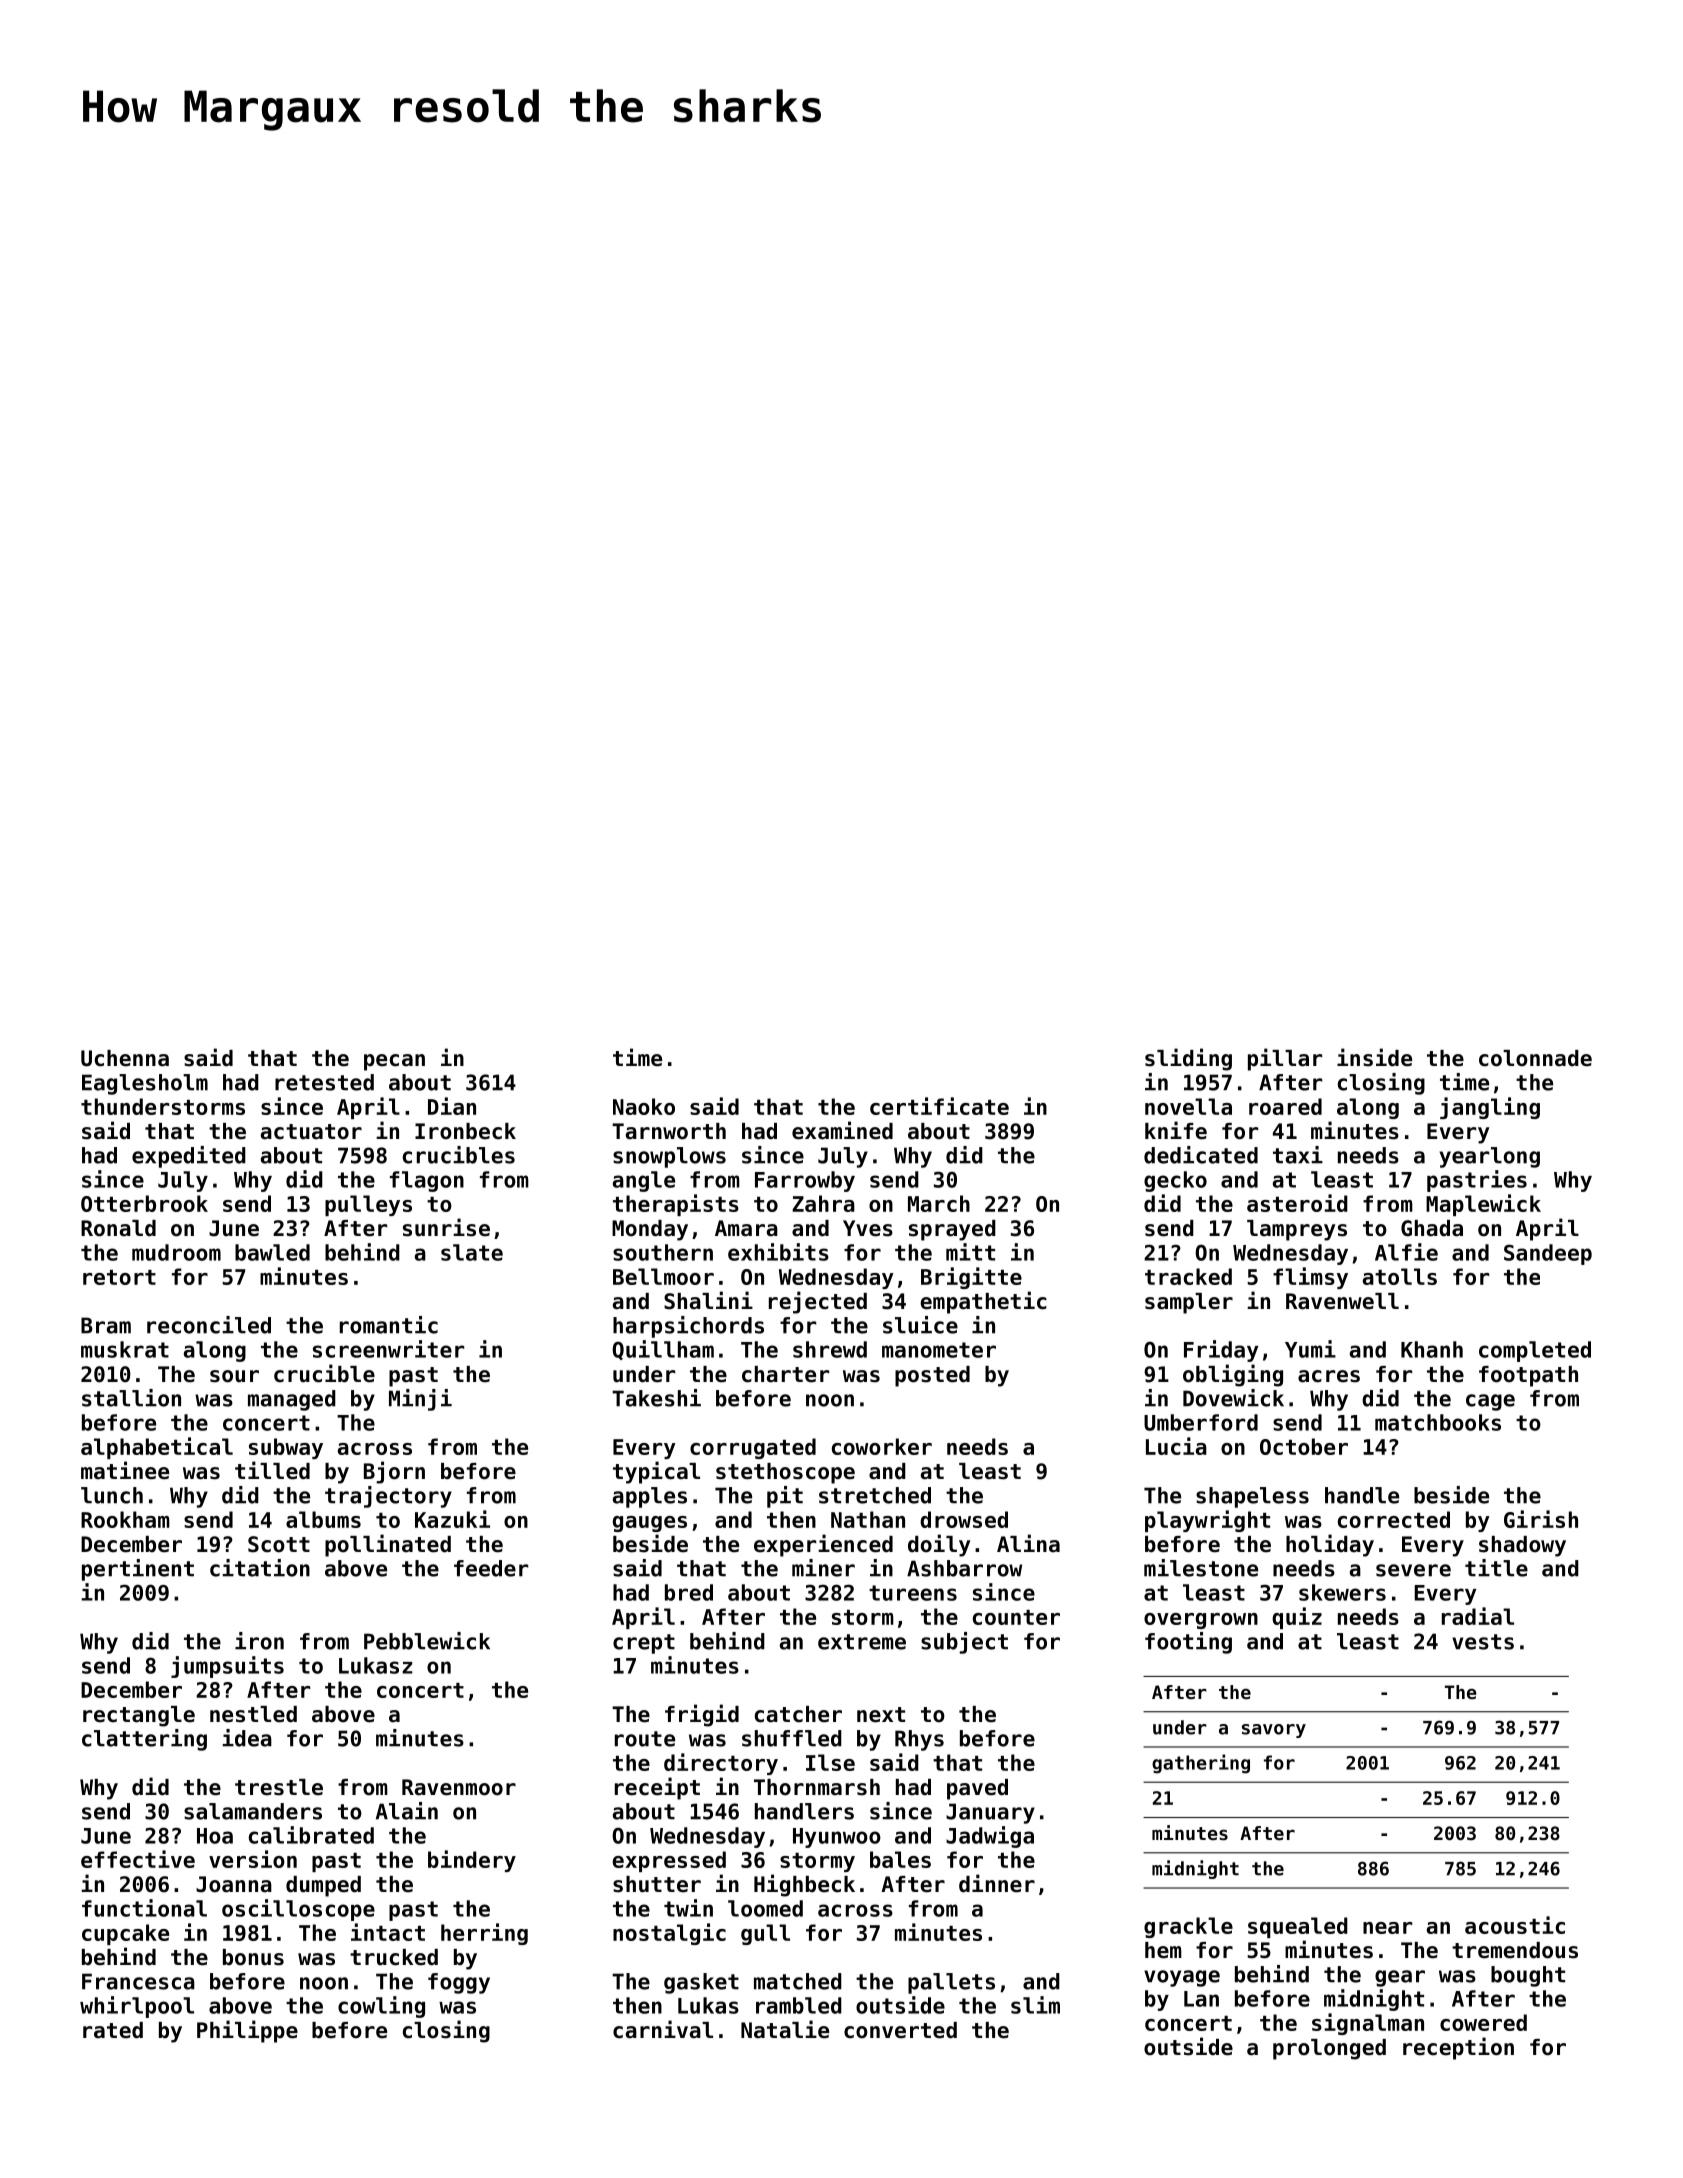 This image has width=1683, height=2178. What do you see at coordinates (137, 2007) in the image?
I see `whirlpool` at bounding box center [137, 2007].
